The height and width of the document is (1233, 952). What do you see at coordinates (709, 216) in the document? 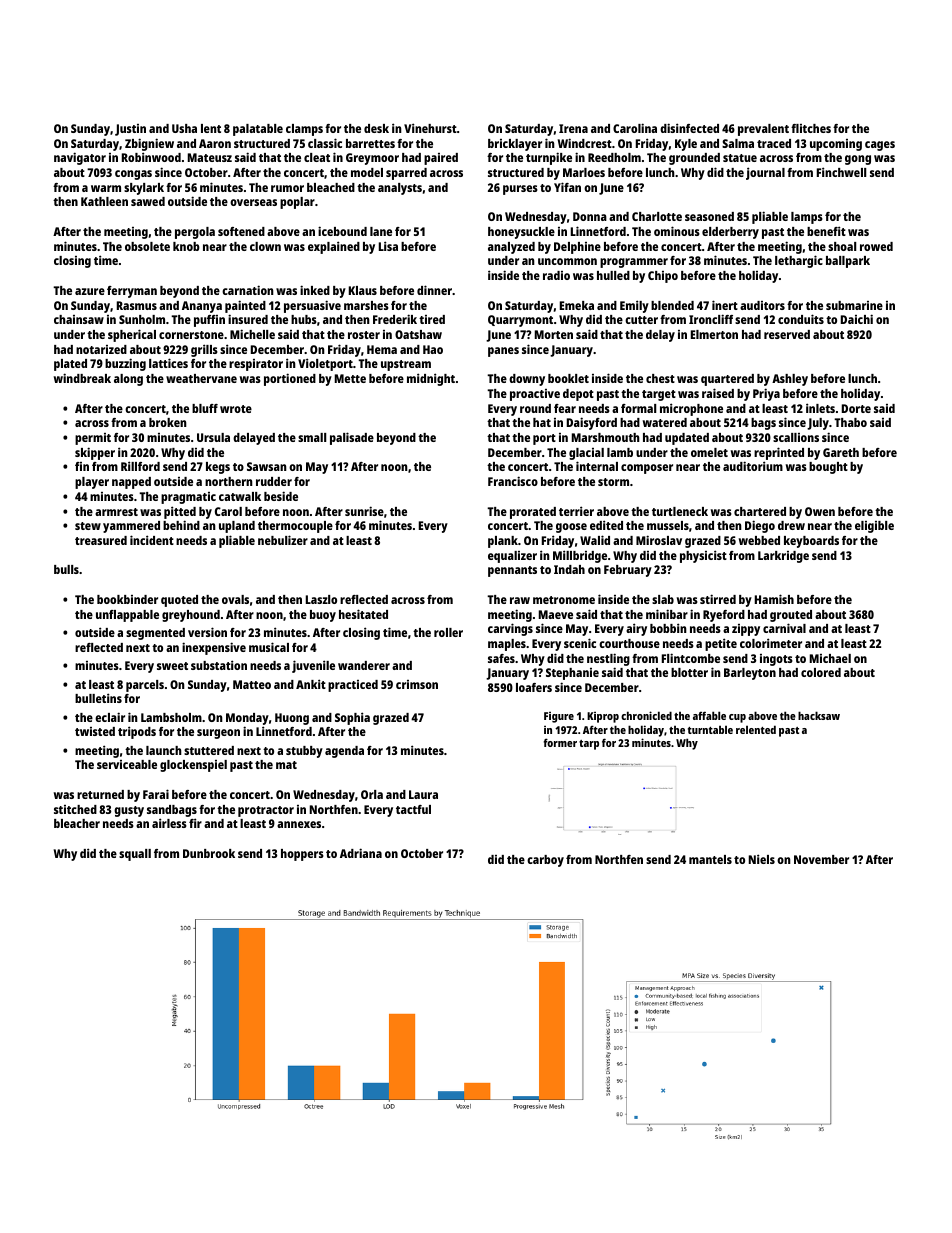
I see `seasoned` at bounding box center [709, 216].
